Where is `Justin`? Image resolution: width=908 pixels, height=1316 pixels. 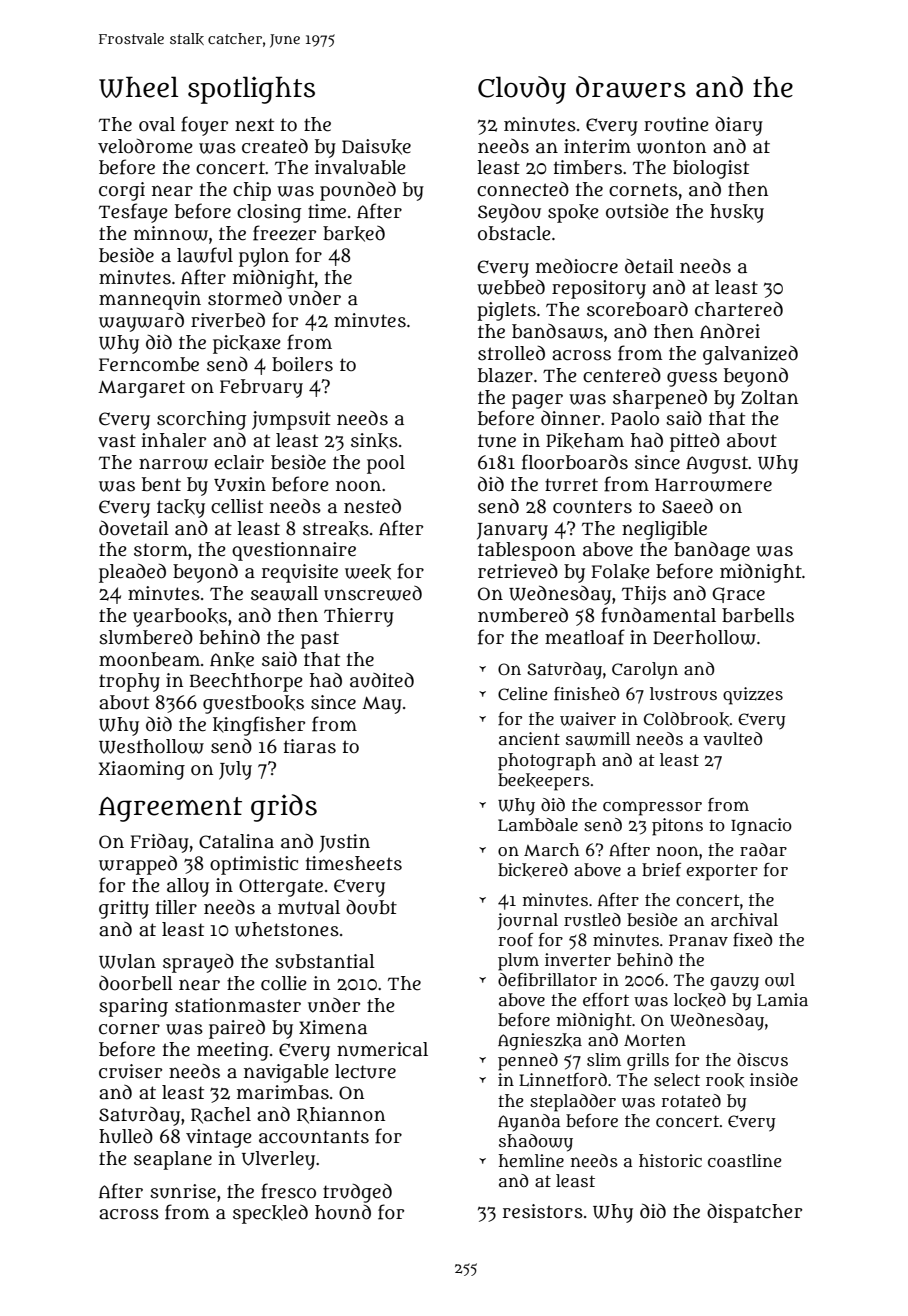
Justin is located at coordinates (344, 843).
